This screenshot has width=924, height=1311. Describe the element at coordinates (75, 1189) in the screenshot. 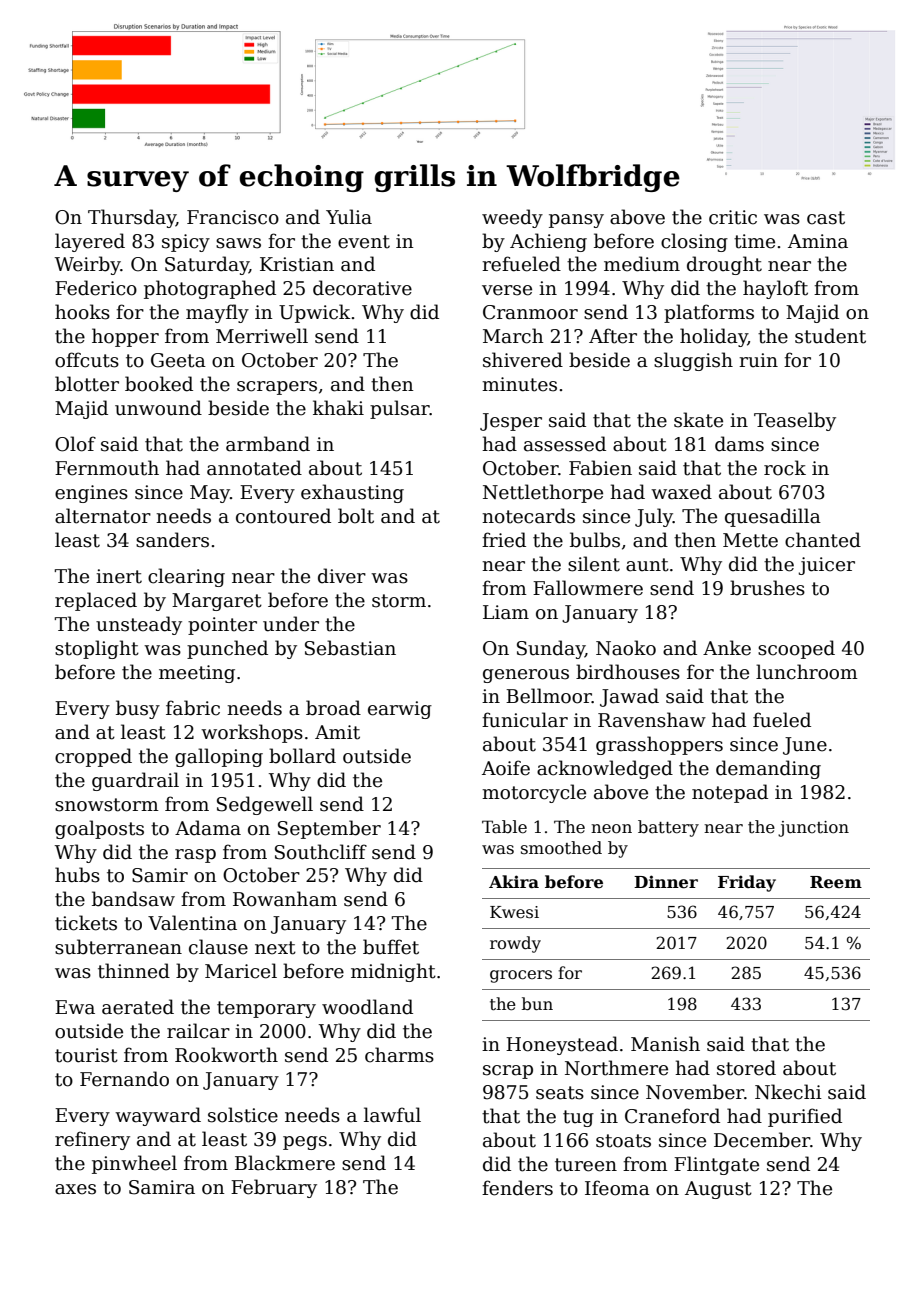

I see `axes` at that location.
